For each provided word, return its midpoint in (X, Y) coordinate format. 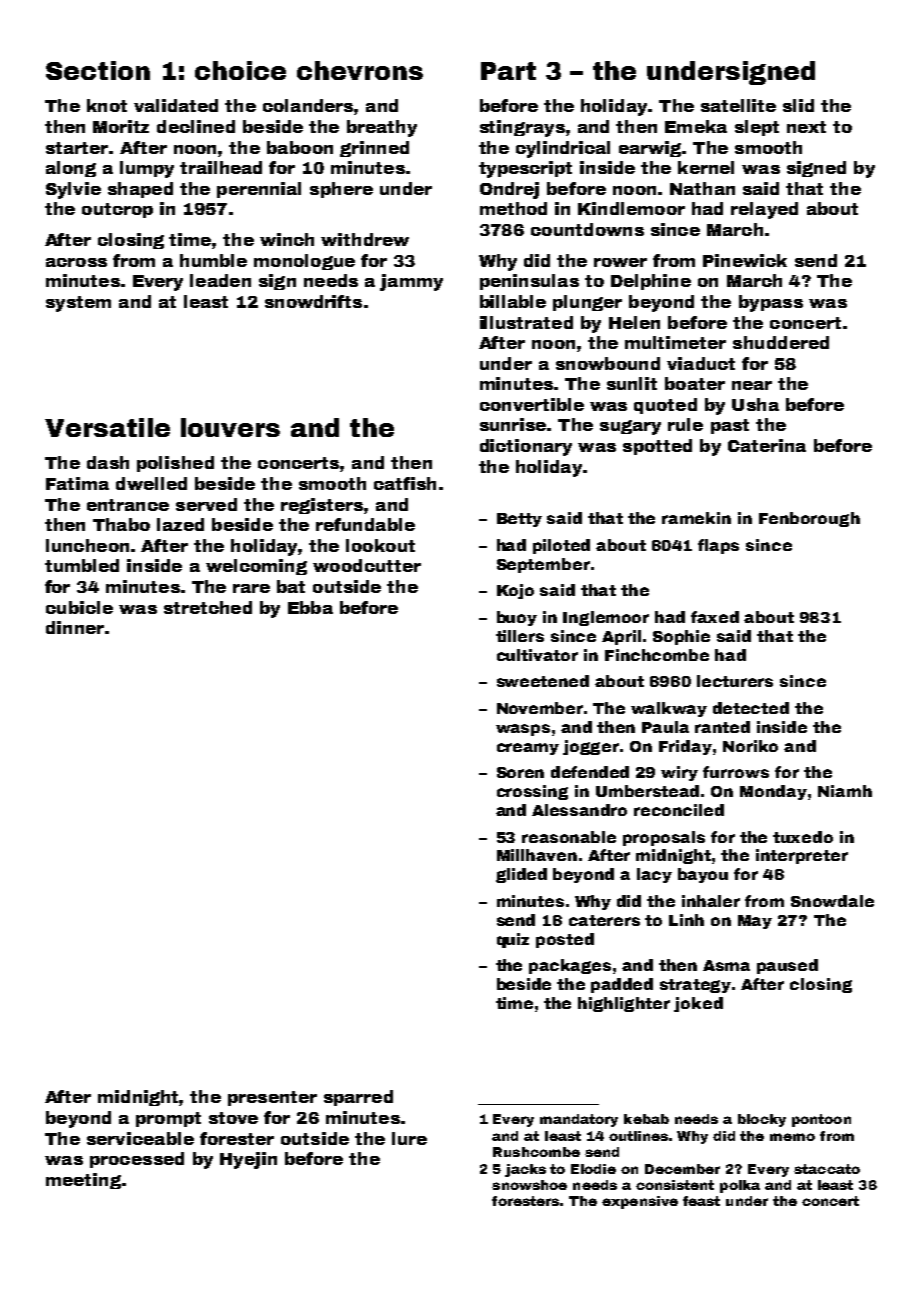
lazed (180, 524)
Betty (519, 520)
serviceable (140, 1138)
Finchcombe (657, 655)
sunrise (513, 424)
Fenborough (809, 519)
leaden (220, 280)
